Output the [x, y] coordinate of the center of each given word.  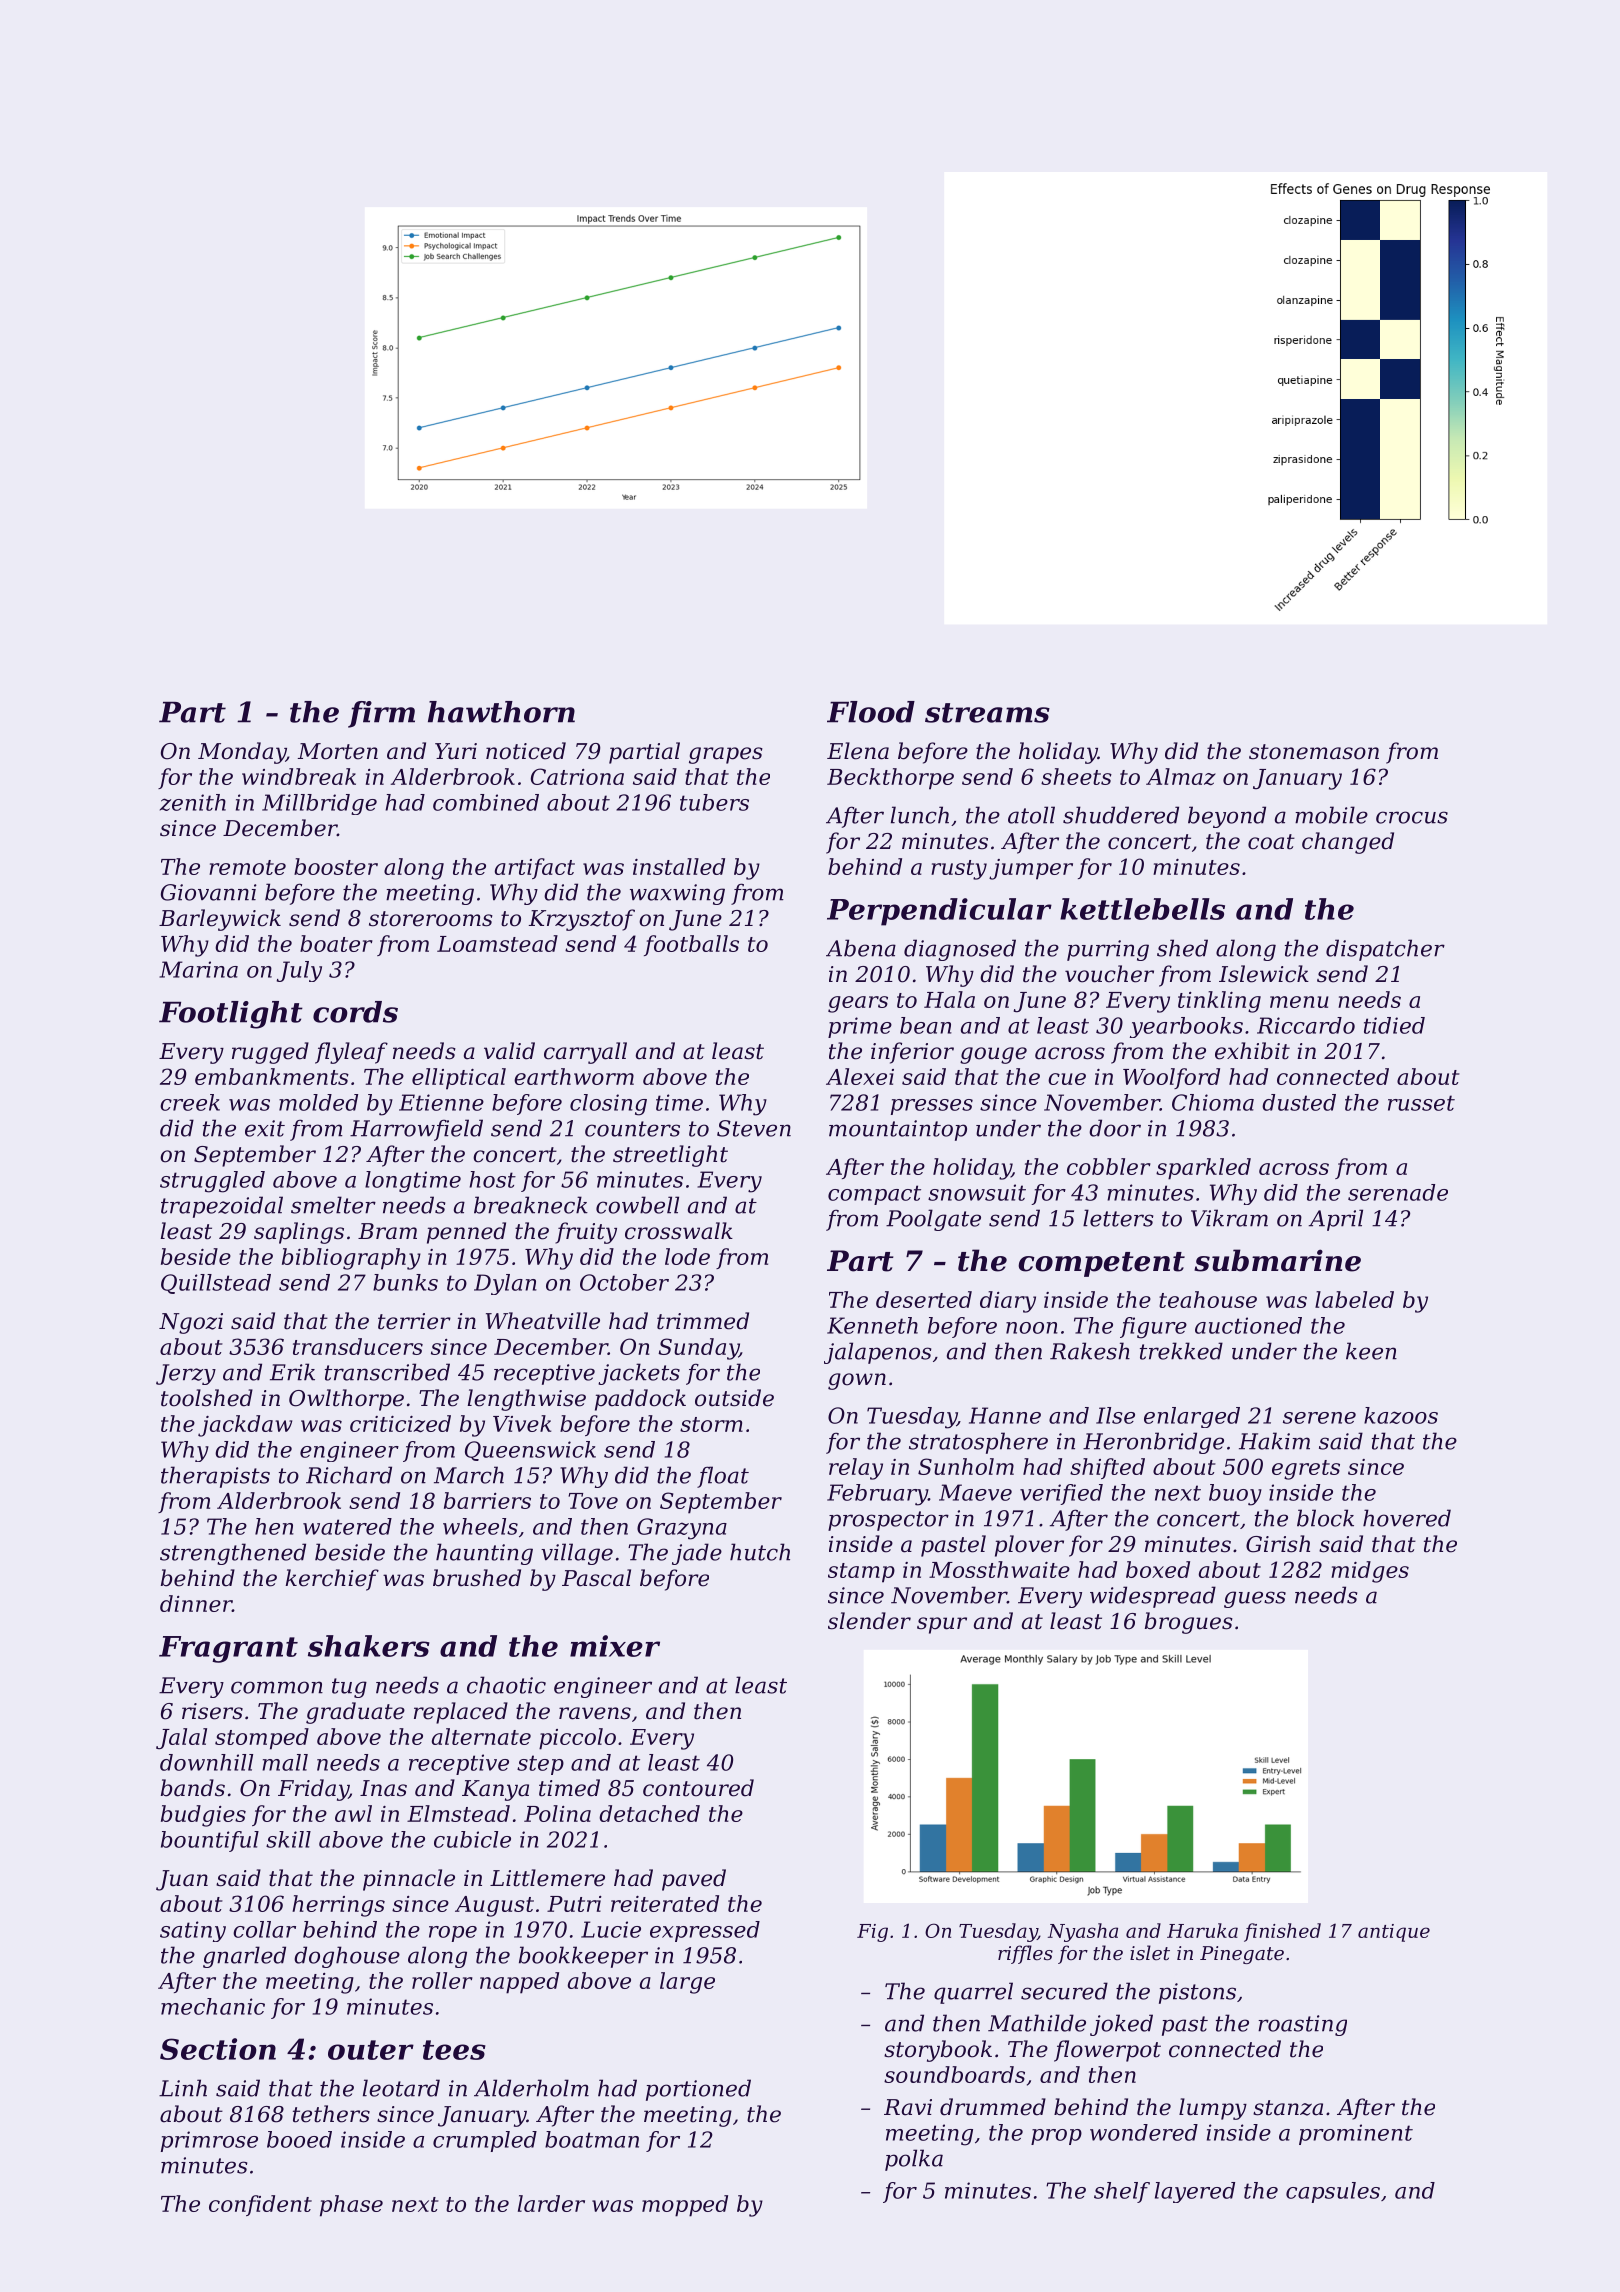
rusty [959, 870]
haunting [484, 1554]
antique [1394, 1933]
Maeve [975, 1492]
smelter [333, 1205]
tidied [1394, 1025]
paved [694, 1880]
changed [1348, 843]
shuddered [1121, 815]
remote [247, 867]
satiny [193, 1931]
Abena [861, 948]
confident [260, 2205]
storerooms [431, 919]
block [1325, 1518]
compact [874, 1195]
